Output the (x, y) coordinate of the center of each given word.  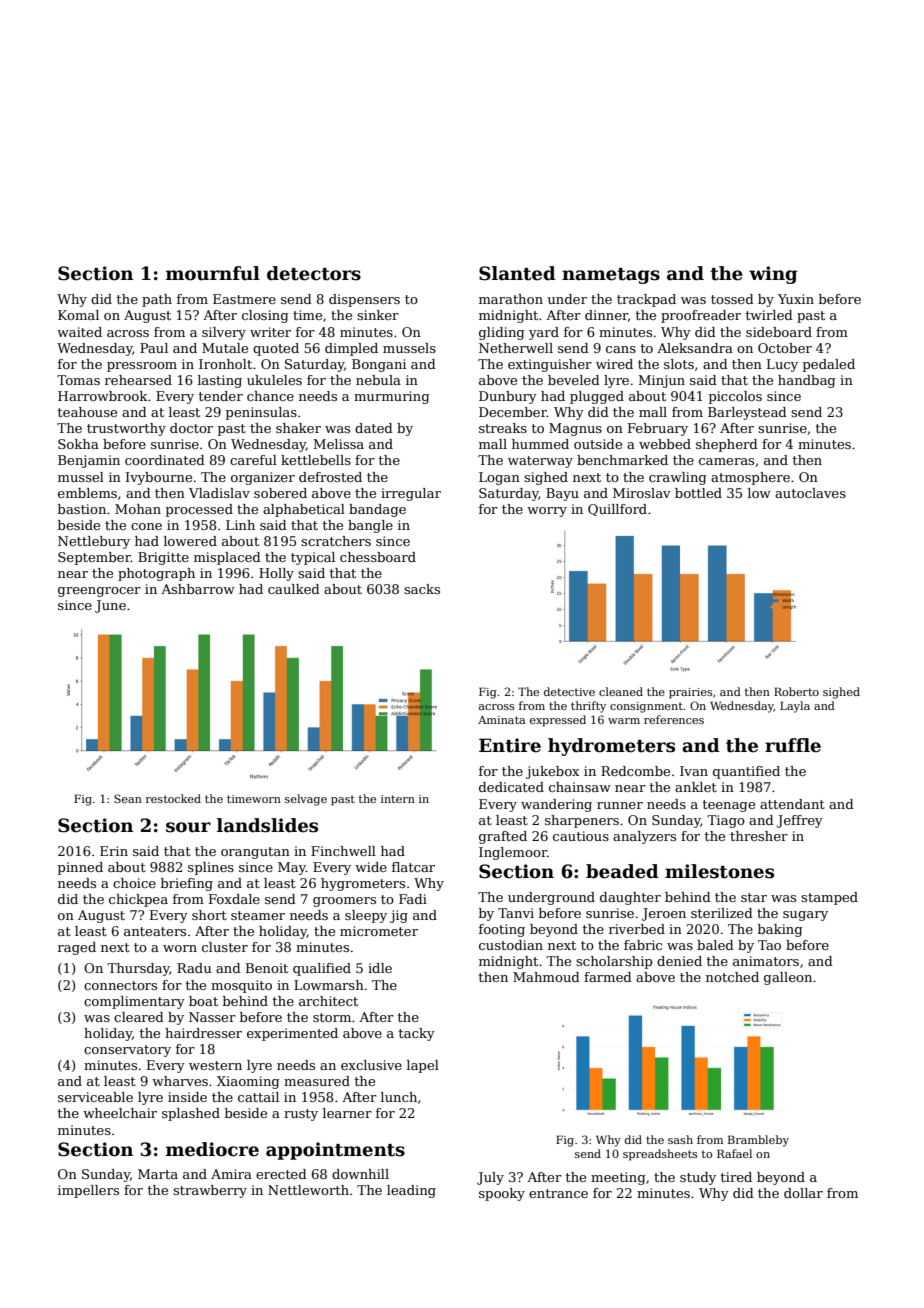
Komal (78, 315)
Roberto (796, 691)
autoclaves (810, 493)
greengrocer (99, 592)
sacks (422, 589)
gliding (502, 333)
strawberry (210, 1191)
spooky (502, 1194)
